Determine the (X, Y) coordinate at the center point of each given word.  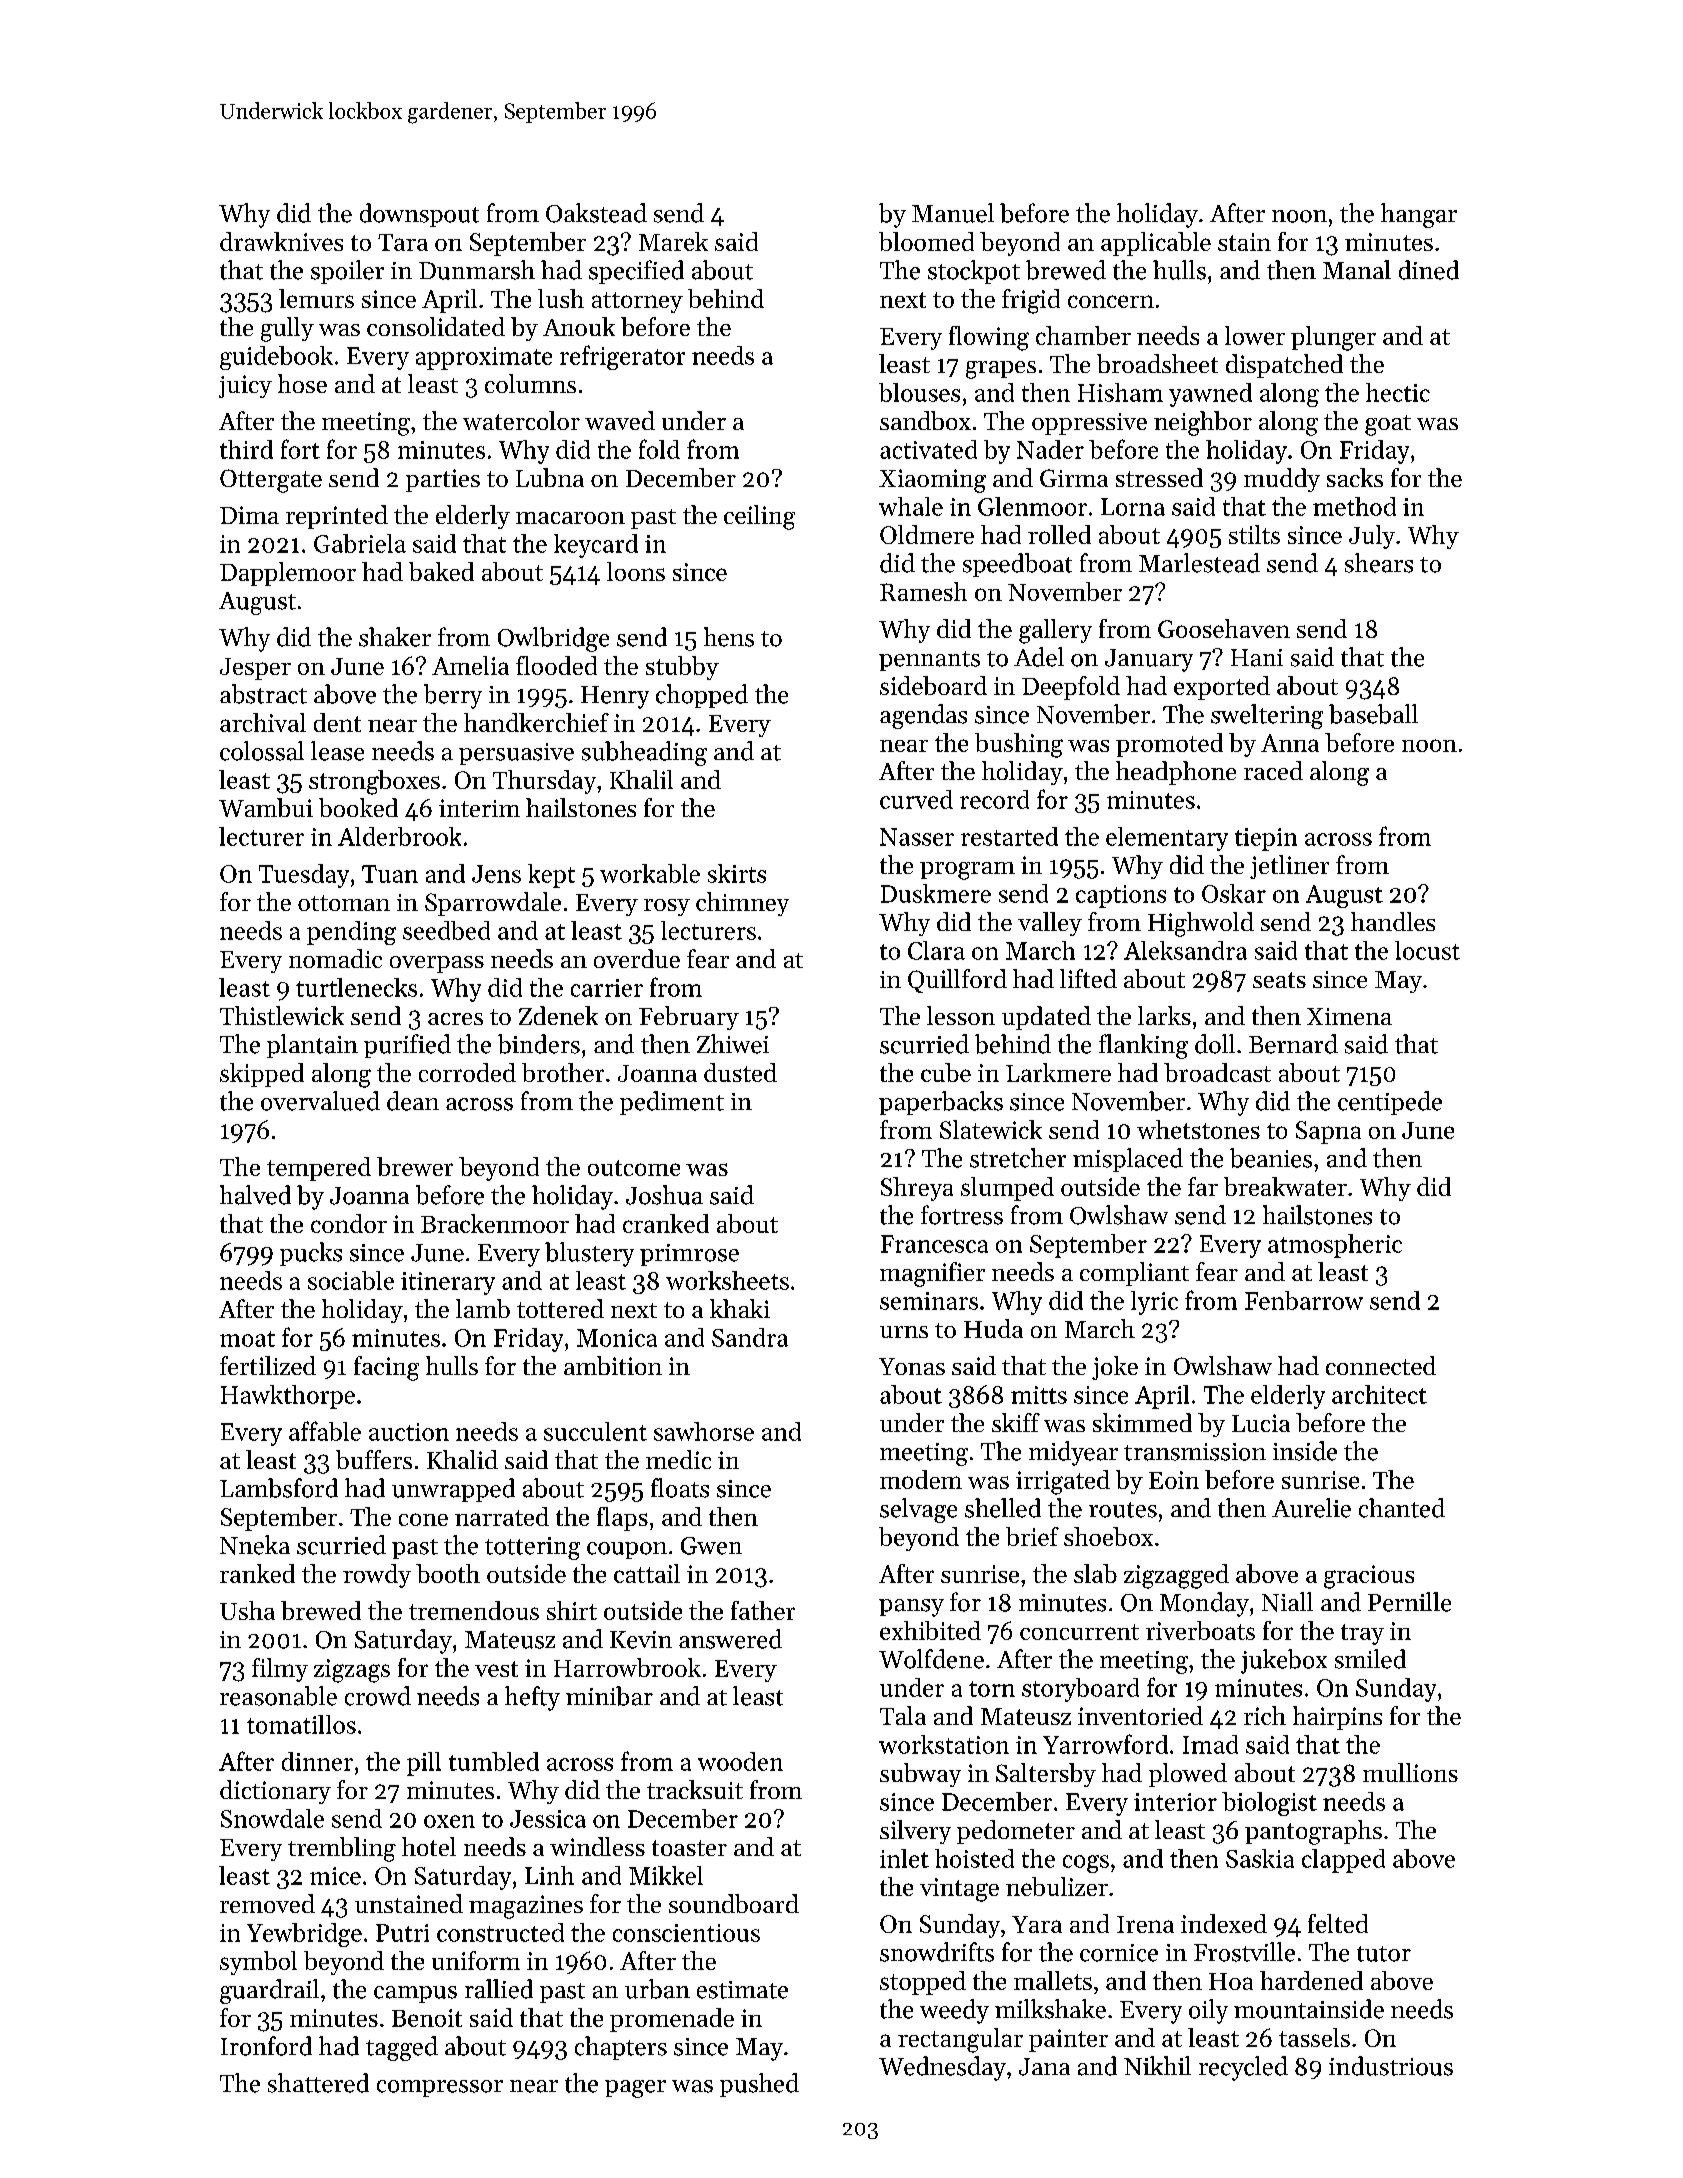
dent (337, 722)
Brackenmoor (495, 1223)
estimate (742, 1990)
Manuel (953, 213)
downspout (419, 215)
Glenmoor (1032, 506)
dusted (740, 1072)
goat (1388, 425)
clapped (1343, 1861)
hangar (1419, 215)
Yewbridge (304, 1935)
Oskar (1234, 893)
